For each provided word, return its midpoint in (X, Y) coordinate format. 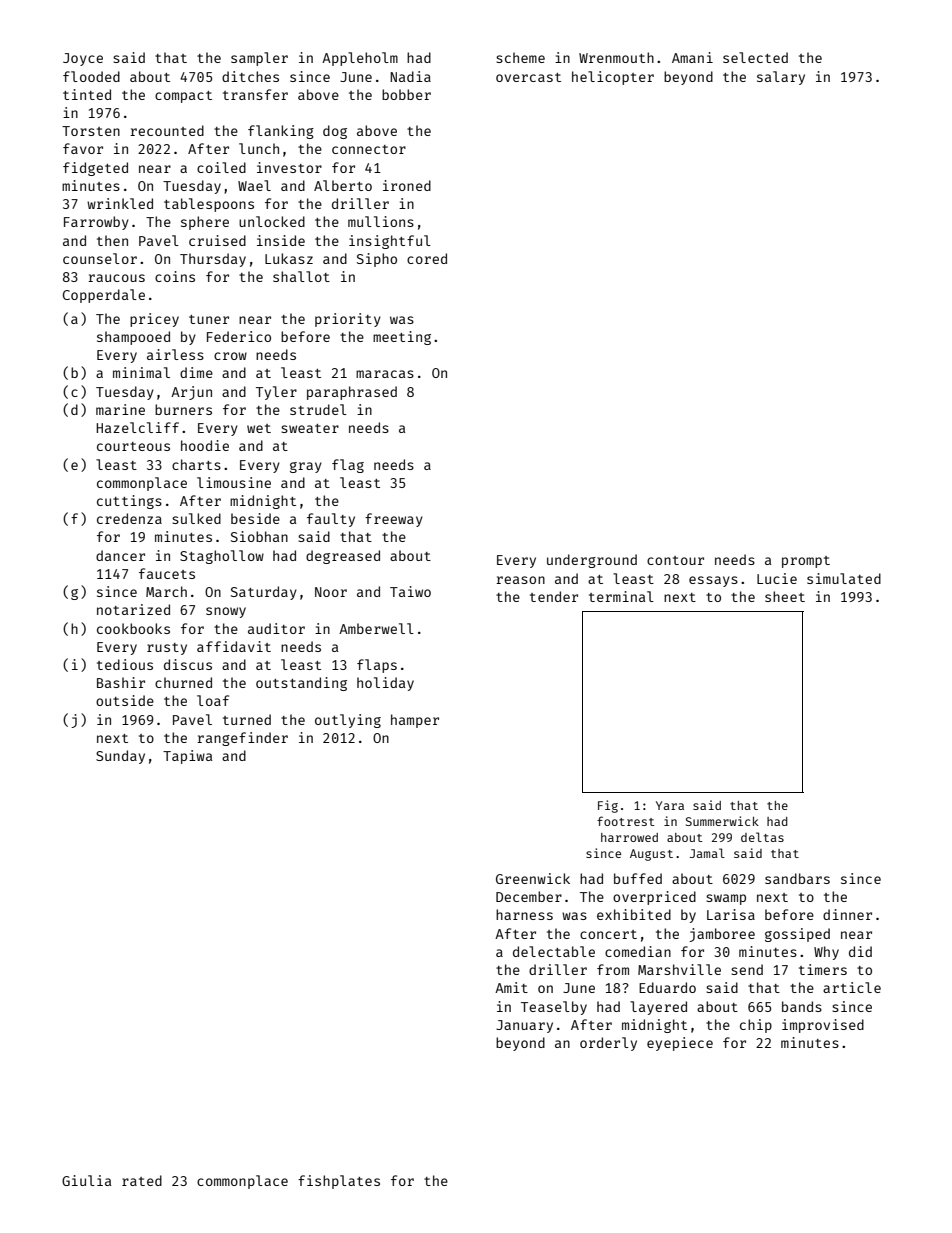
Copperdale (104, 296)
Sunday (120, 757)
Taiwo (410, 591)
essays (713, 581)
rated (142, 1180)
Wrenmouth (616, 57)
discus (188, 664)
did (860, 951)
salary (781, 78)
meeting (402, 338)
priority (348, 320)
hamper (415, 721)
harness (524, 914)
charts (196, 464)
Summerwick (722, 821)
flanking (281, 132)
